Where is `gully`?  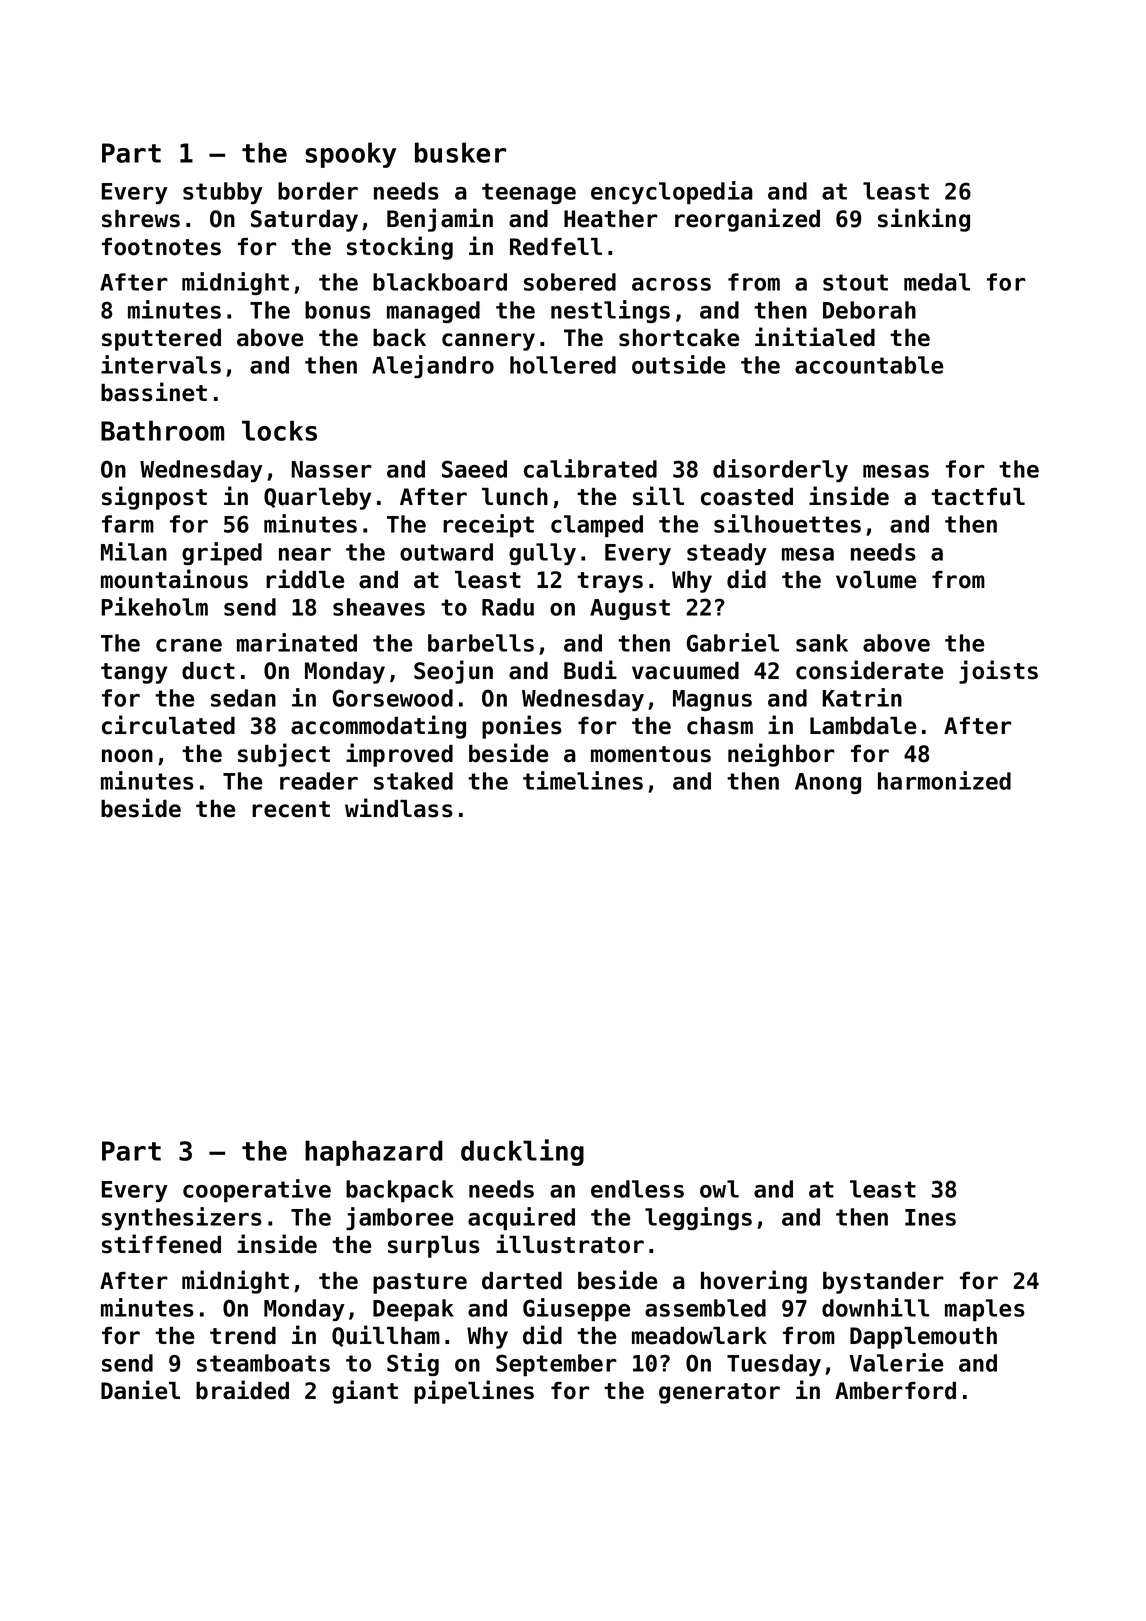 gully is located at coordinates (542, 554).
